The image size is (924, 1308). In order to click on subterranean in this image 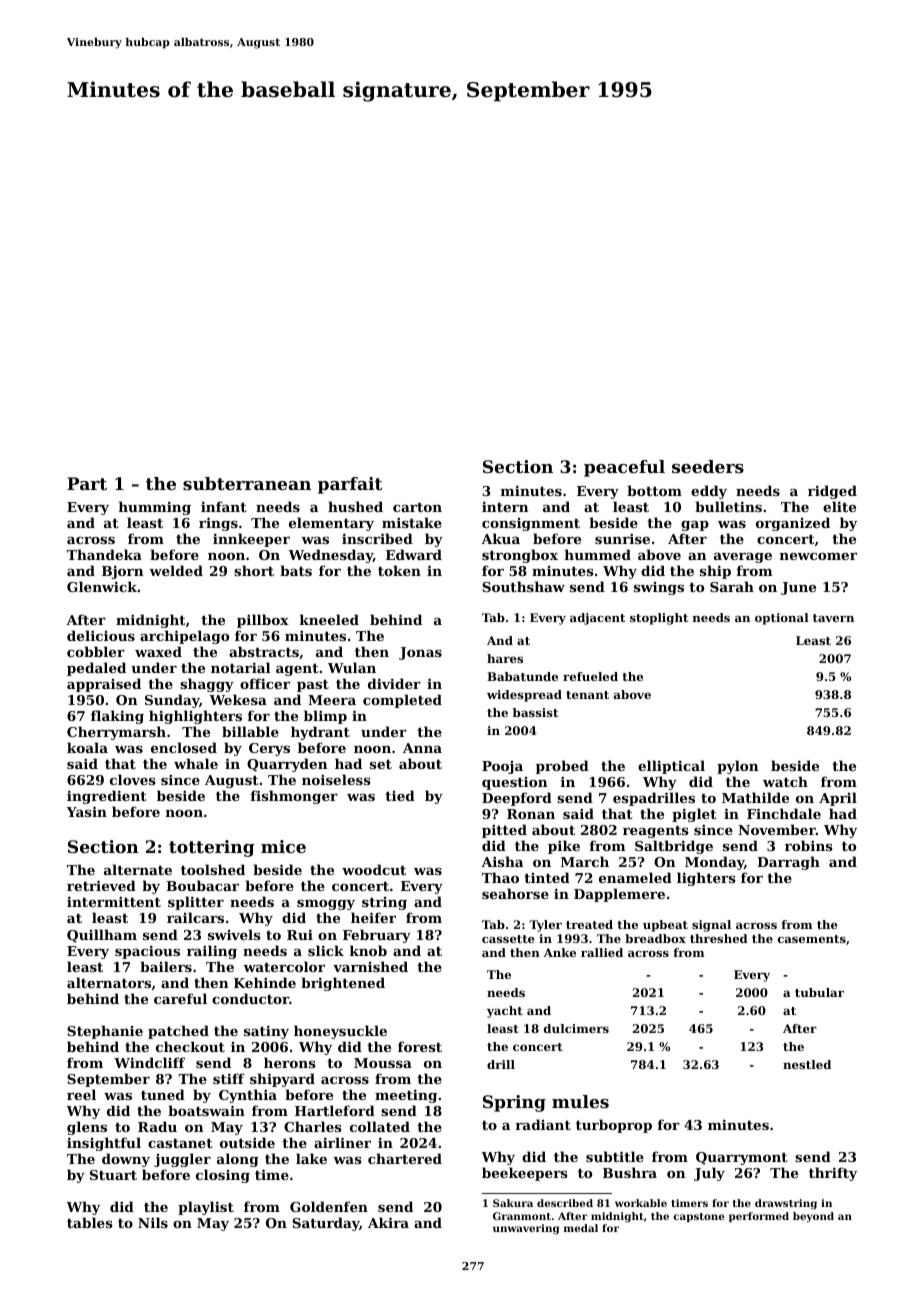, I will do `click(247, 483)`.
